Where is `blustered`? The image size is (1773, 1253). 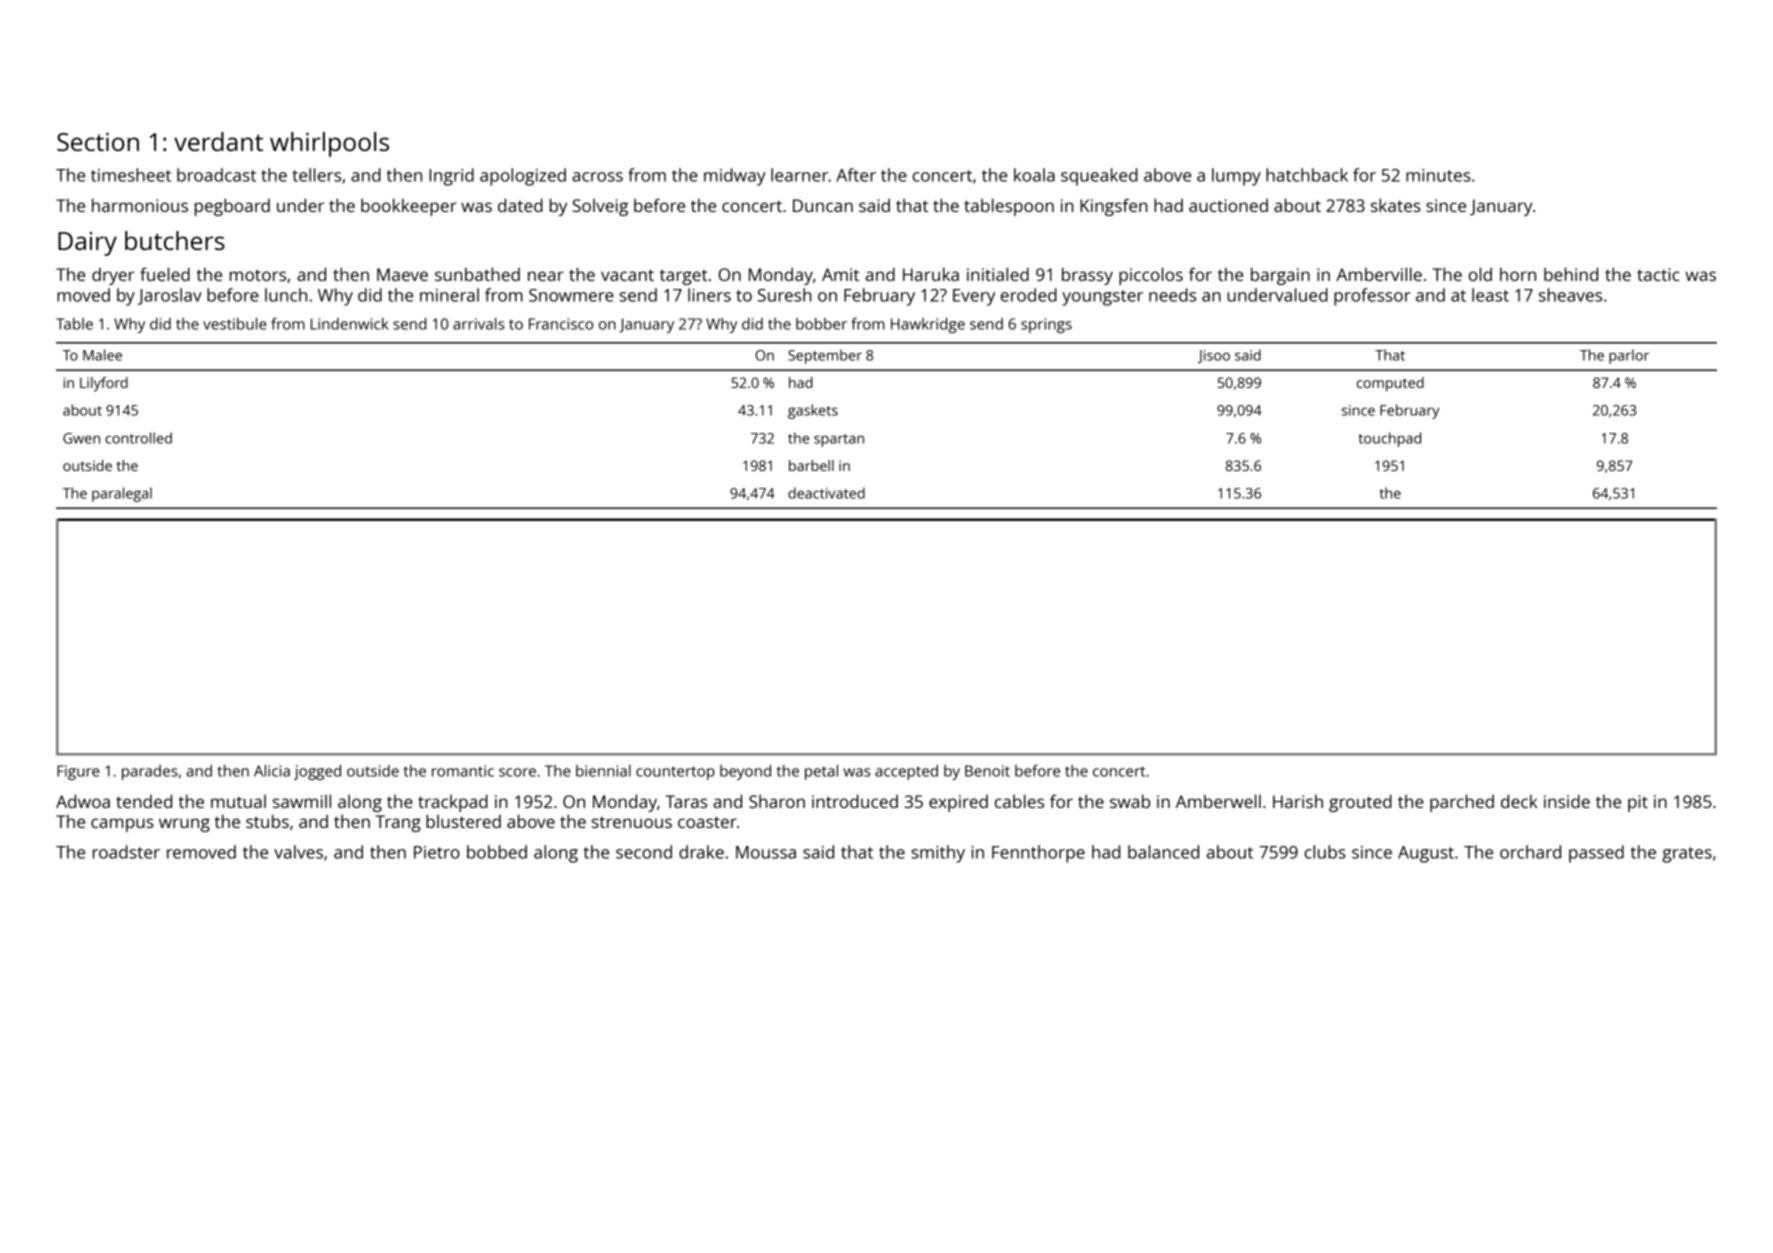 blustered is located at coordinates (463, 821).
